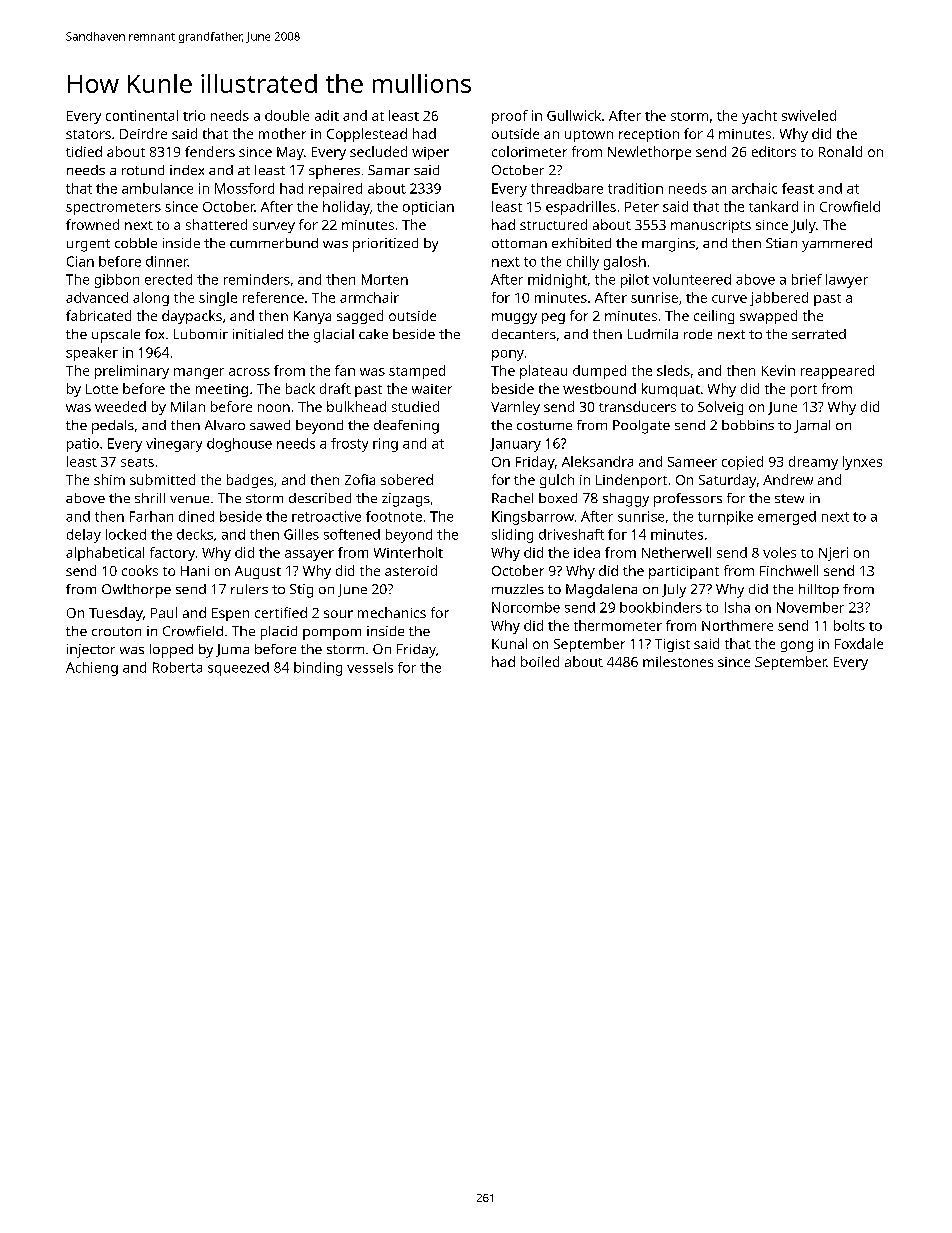 The height and width of the screenshot is (1233, 952). Describe the element at coordinates (116, 614) in the screenshot. I see `Tuesday` at that location.
